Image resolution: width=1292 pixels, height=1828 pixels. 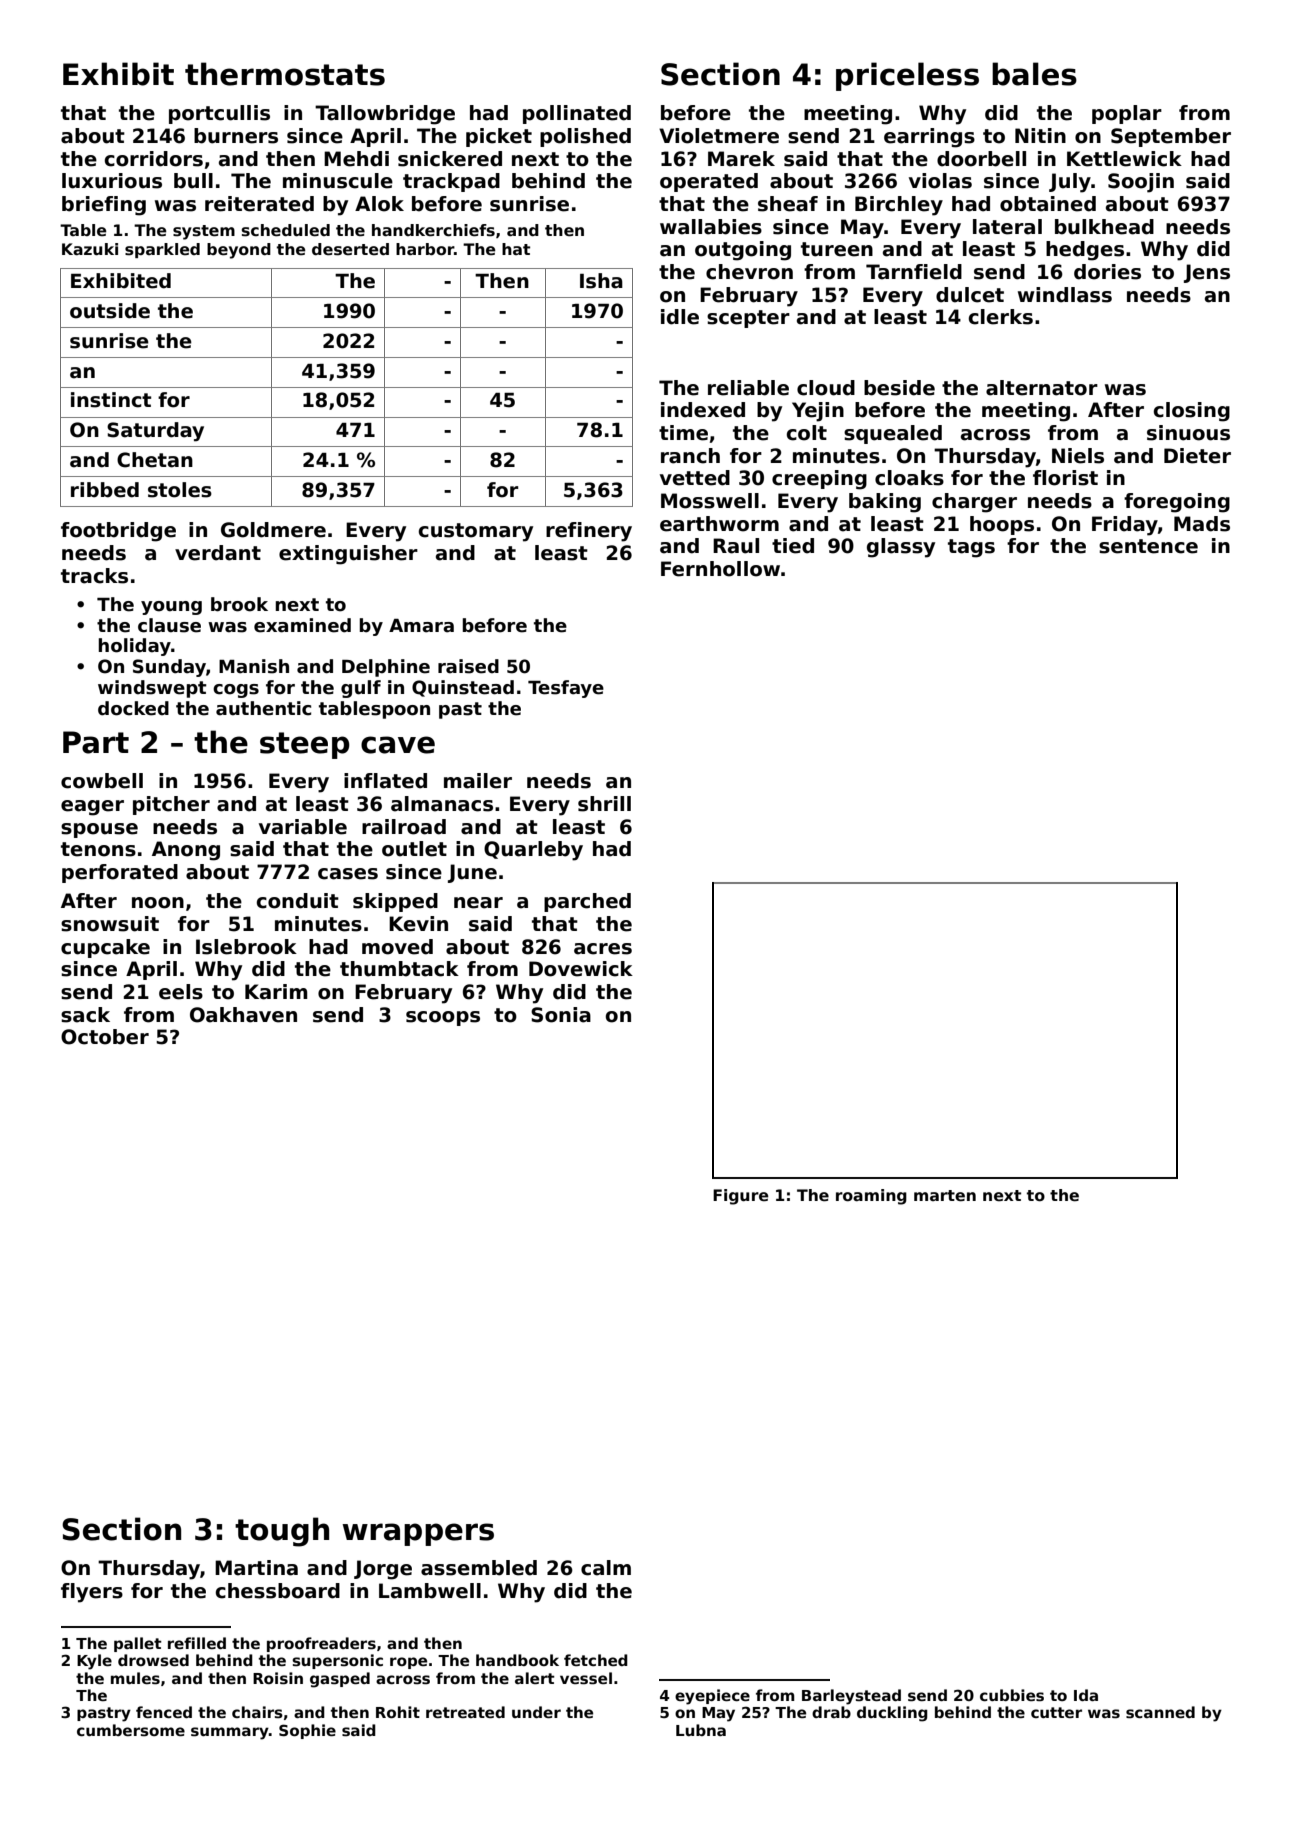 I want to click on Sonia, so click(x=561, y=1015).
